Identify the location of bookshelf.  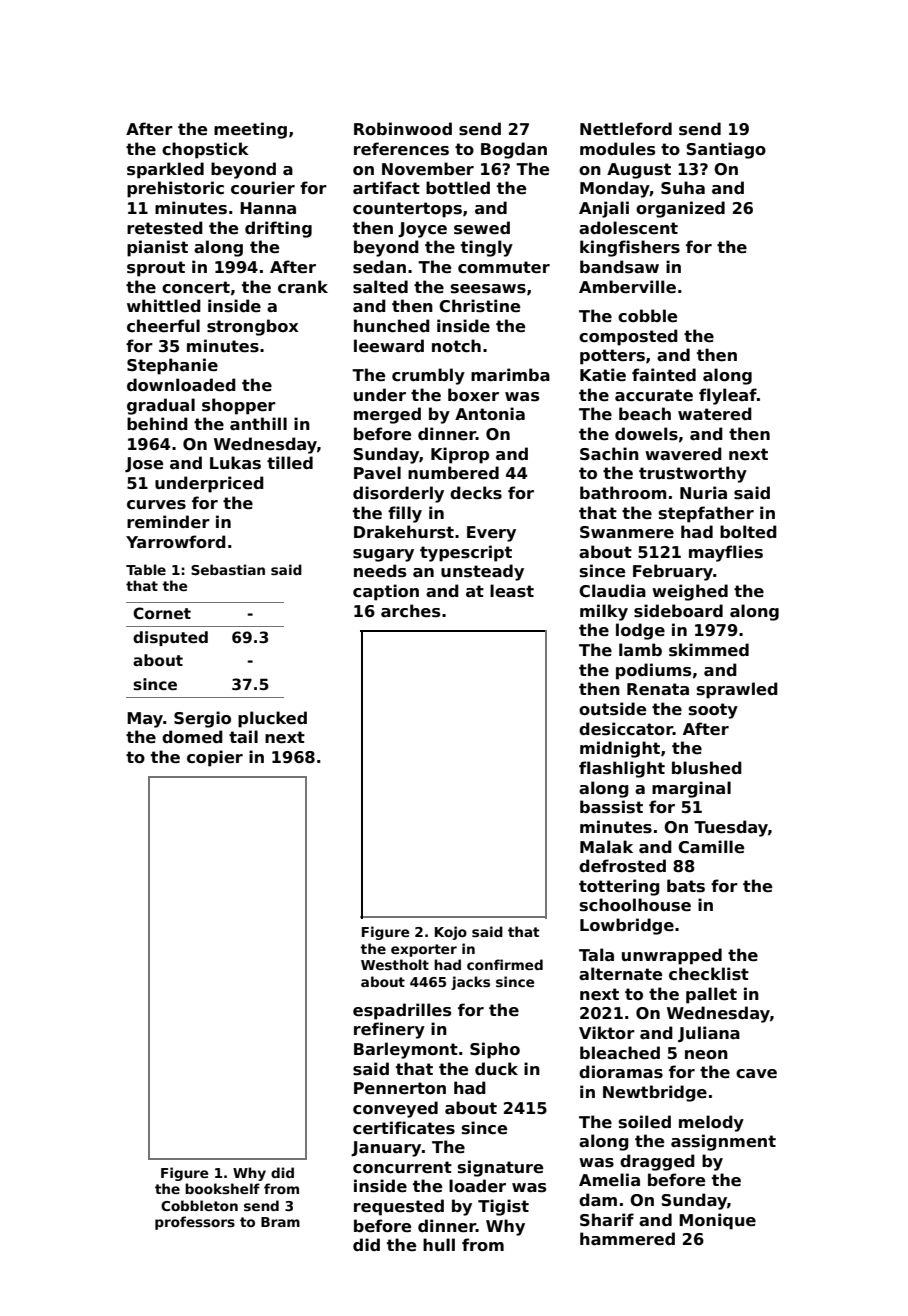
(222, 1188).
